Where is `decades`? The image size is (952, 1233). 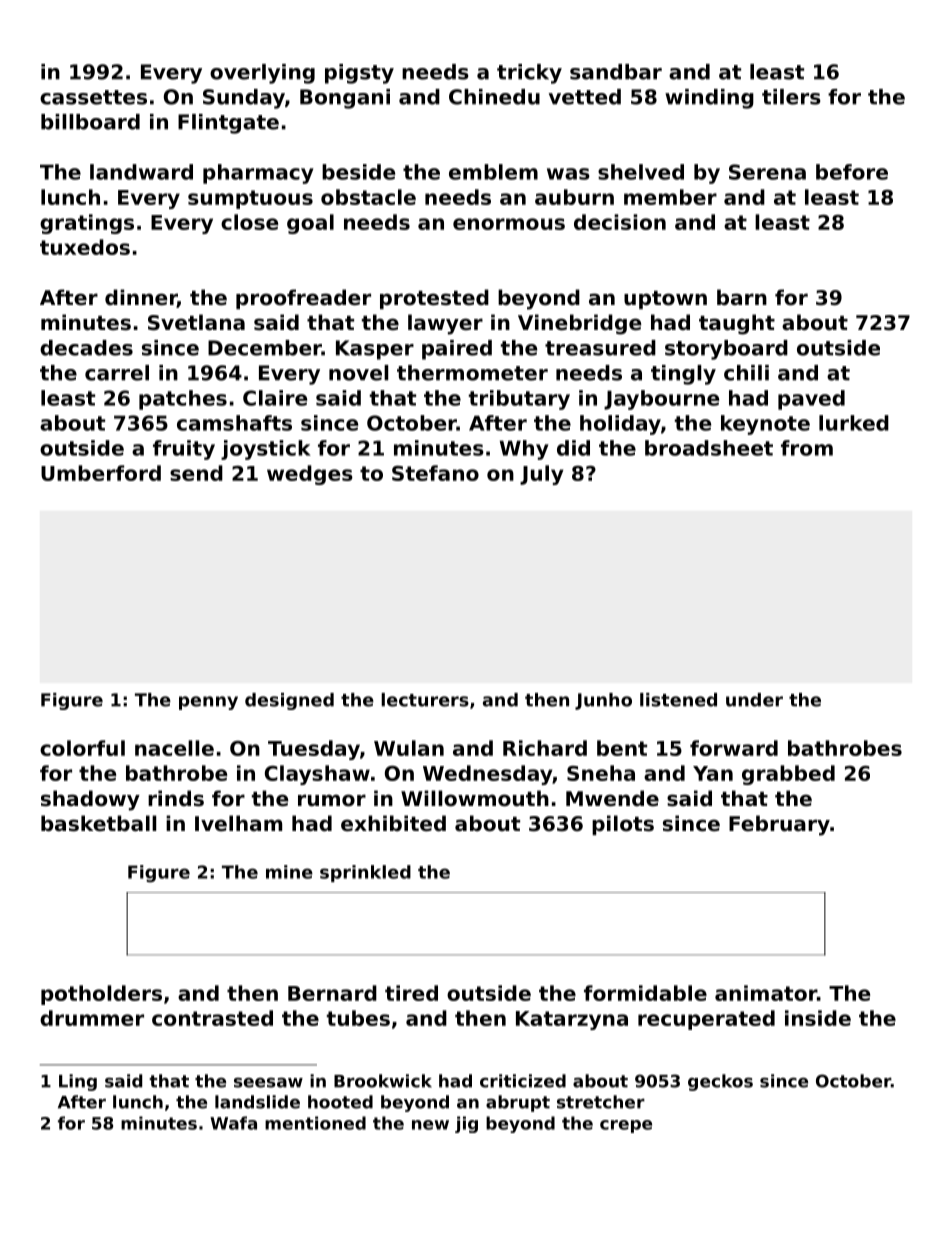 decades is located at coordinates (86, 348).
